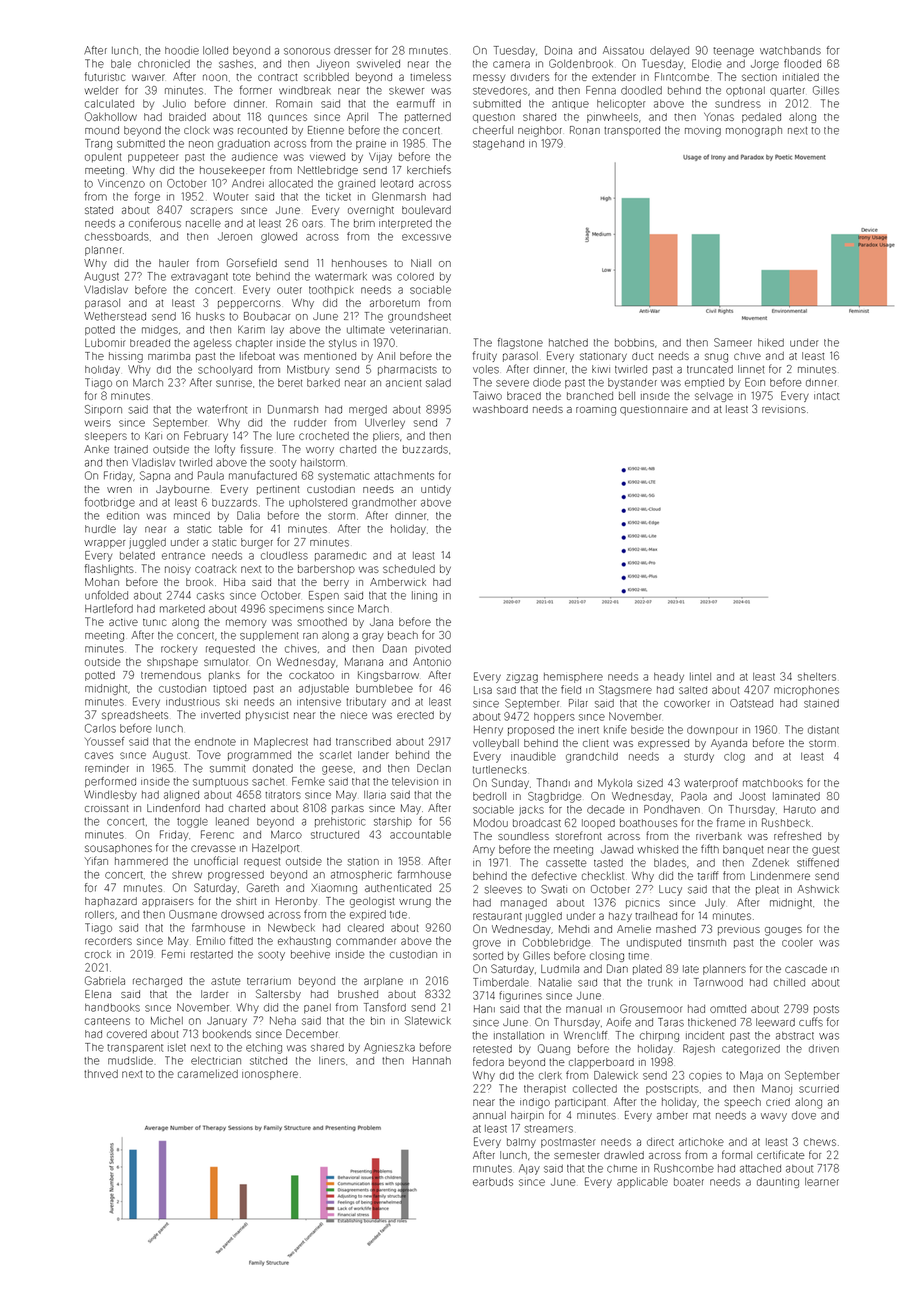  Describe the element at coordinates (192, 516) in the document. I see `minced` at that location.
